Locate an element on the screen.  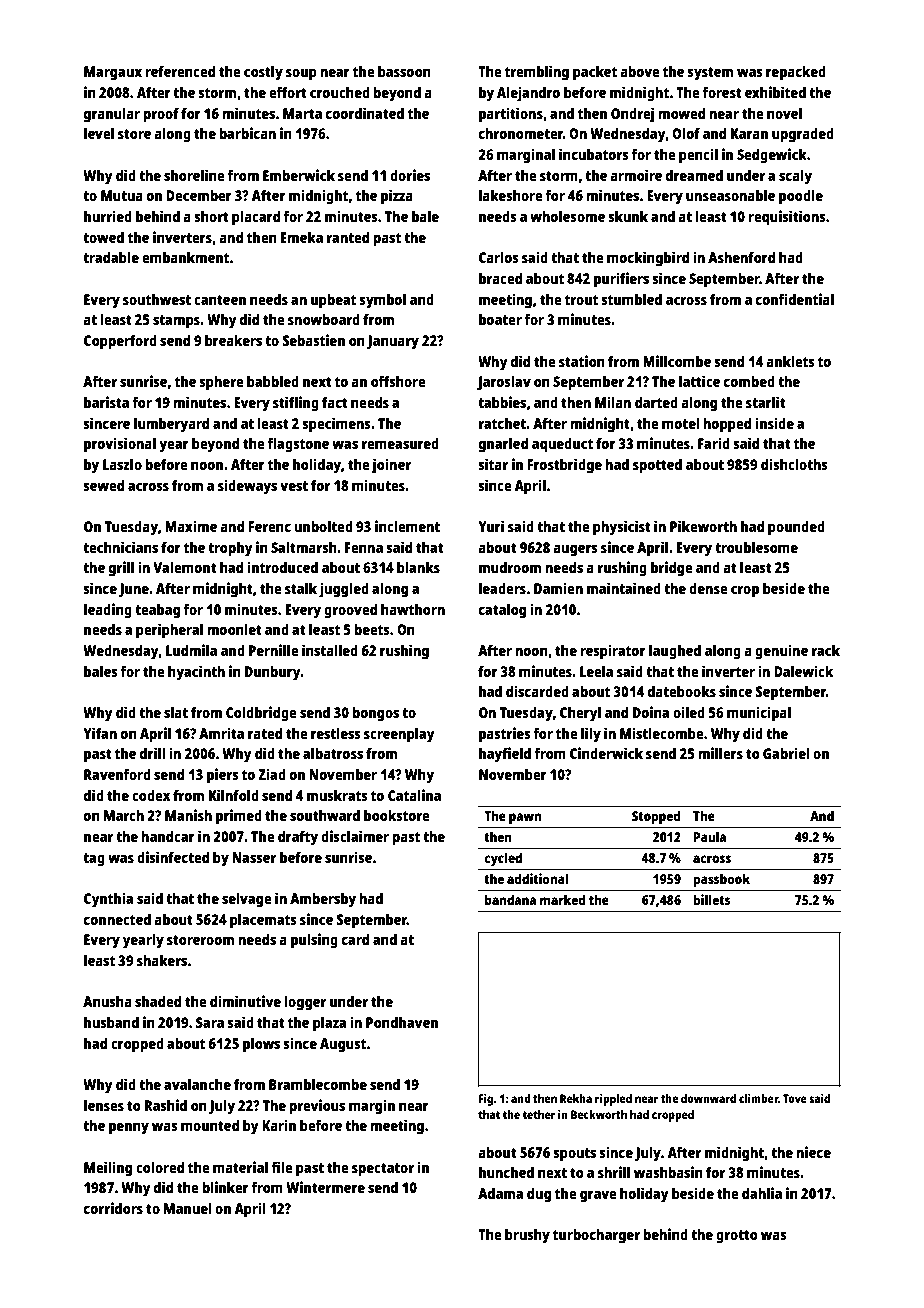
trembling is located at coordinates (537, 73).
